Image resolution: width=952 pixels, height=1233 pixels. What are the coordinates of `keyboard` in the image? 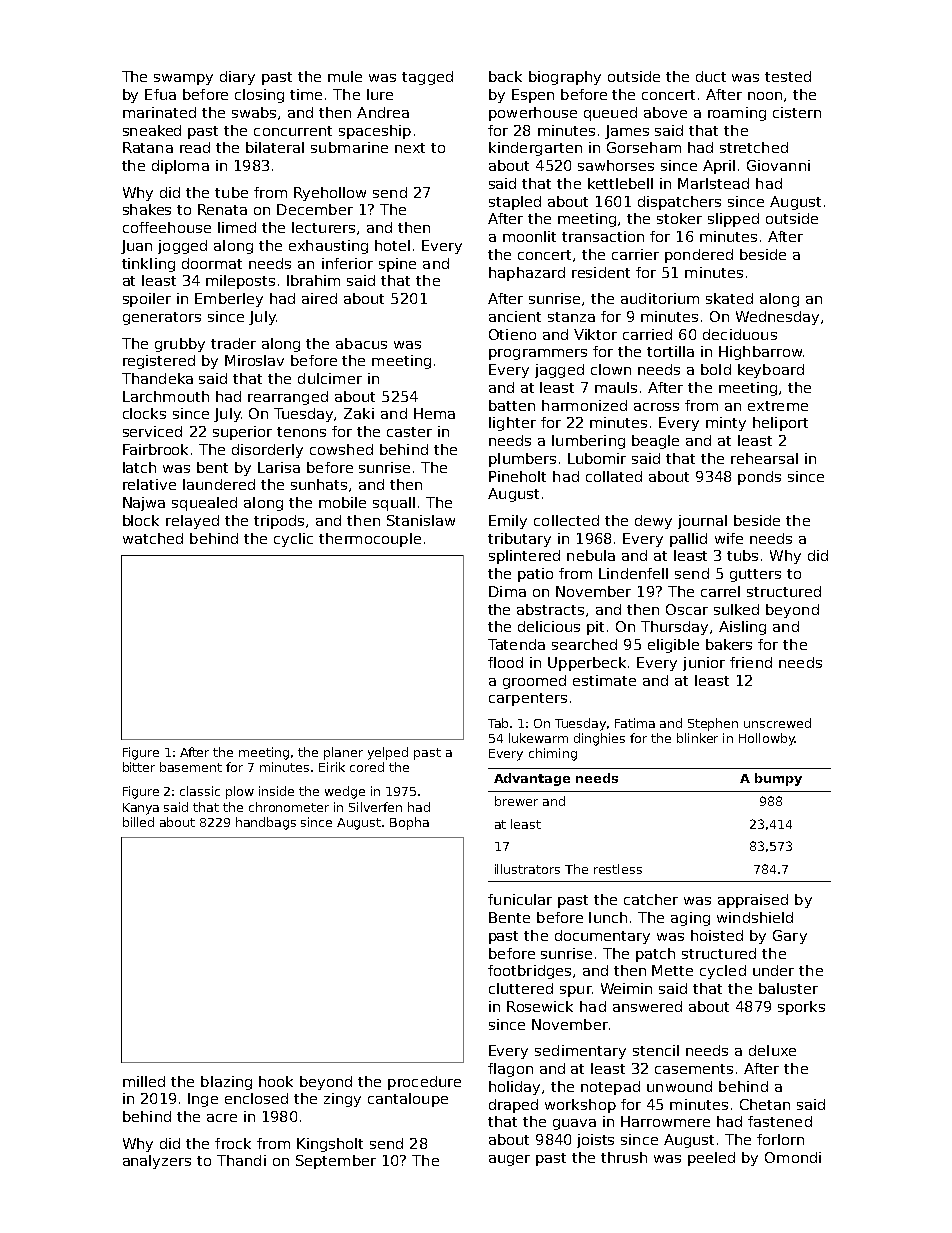 It's located at (771, 371).
